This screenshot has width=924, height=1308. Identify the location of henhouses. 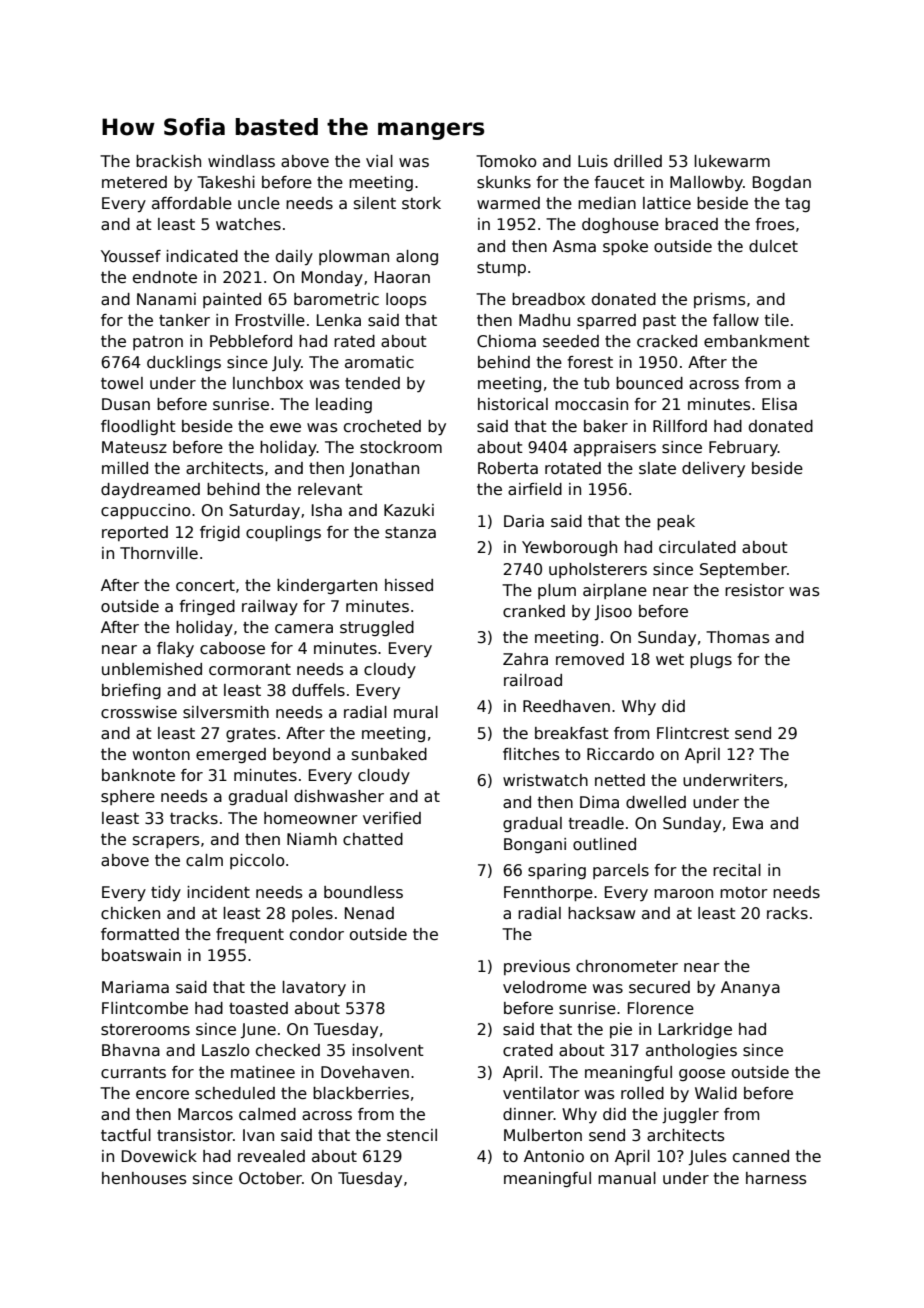
(144, 1178).
